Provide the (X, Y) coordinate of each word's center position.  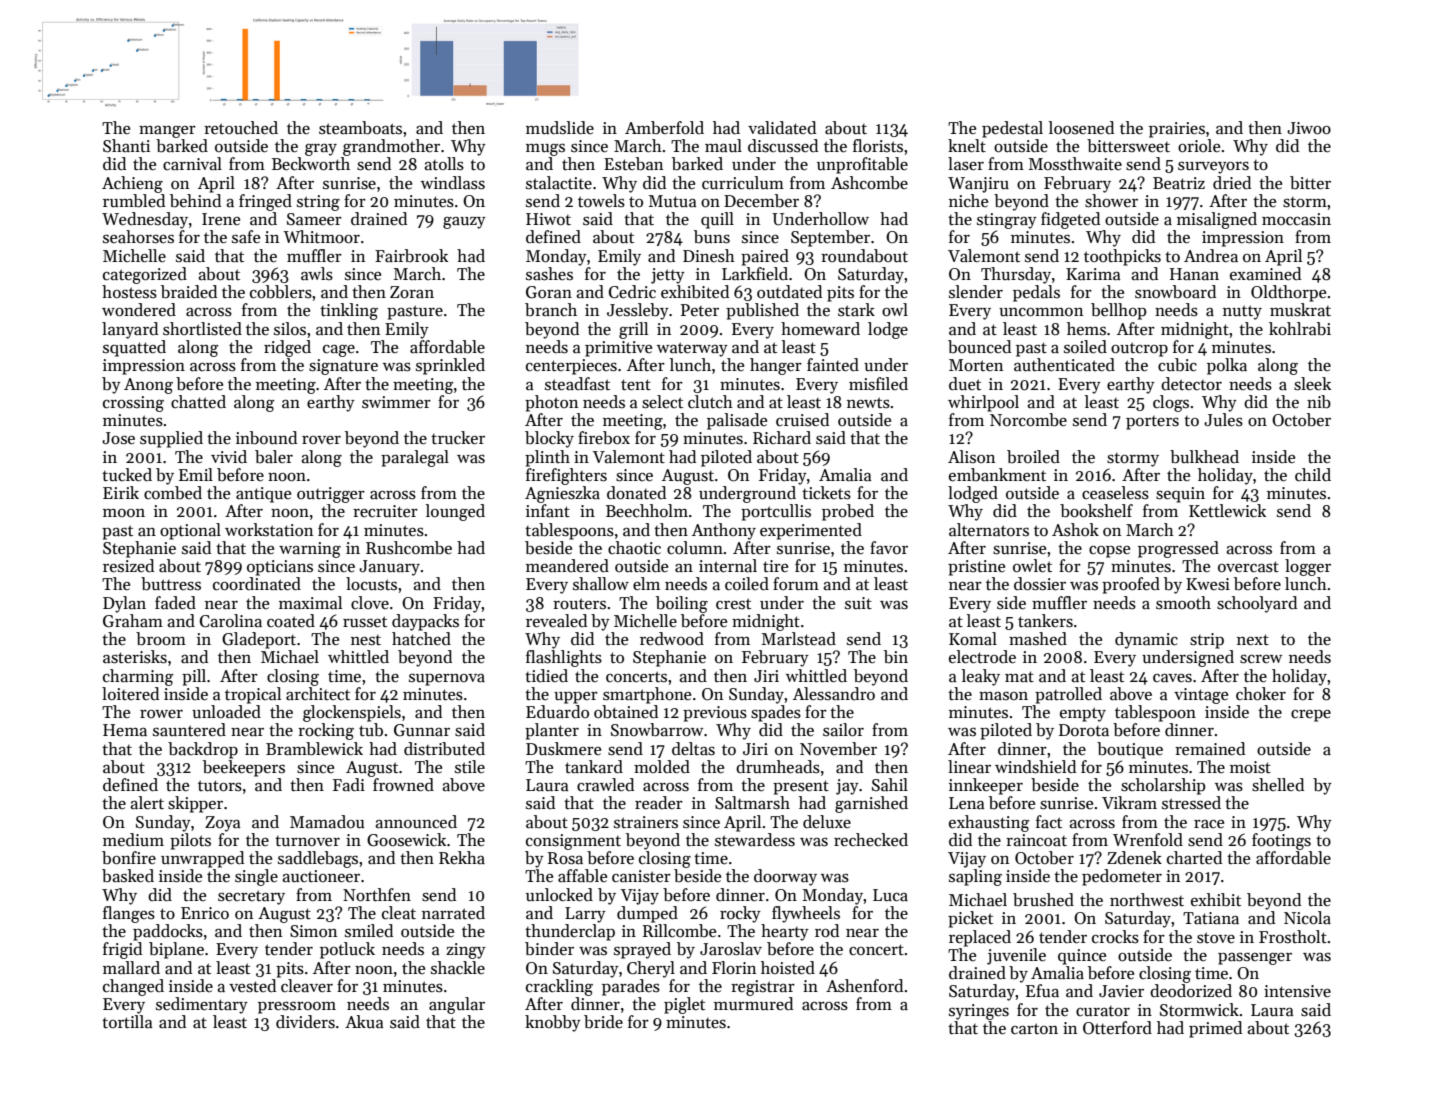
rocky (740, 914)
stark (856, 310)
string (318, 203)
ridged (287, 348)
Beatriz (1179, 183)
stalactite (559, 183)
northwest (1147, 900)
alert (147, 803)
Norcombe (1028, 420)
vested (252, 986)
